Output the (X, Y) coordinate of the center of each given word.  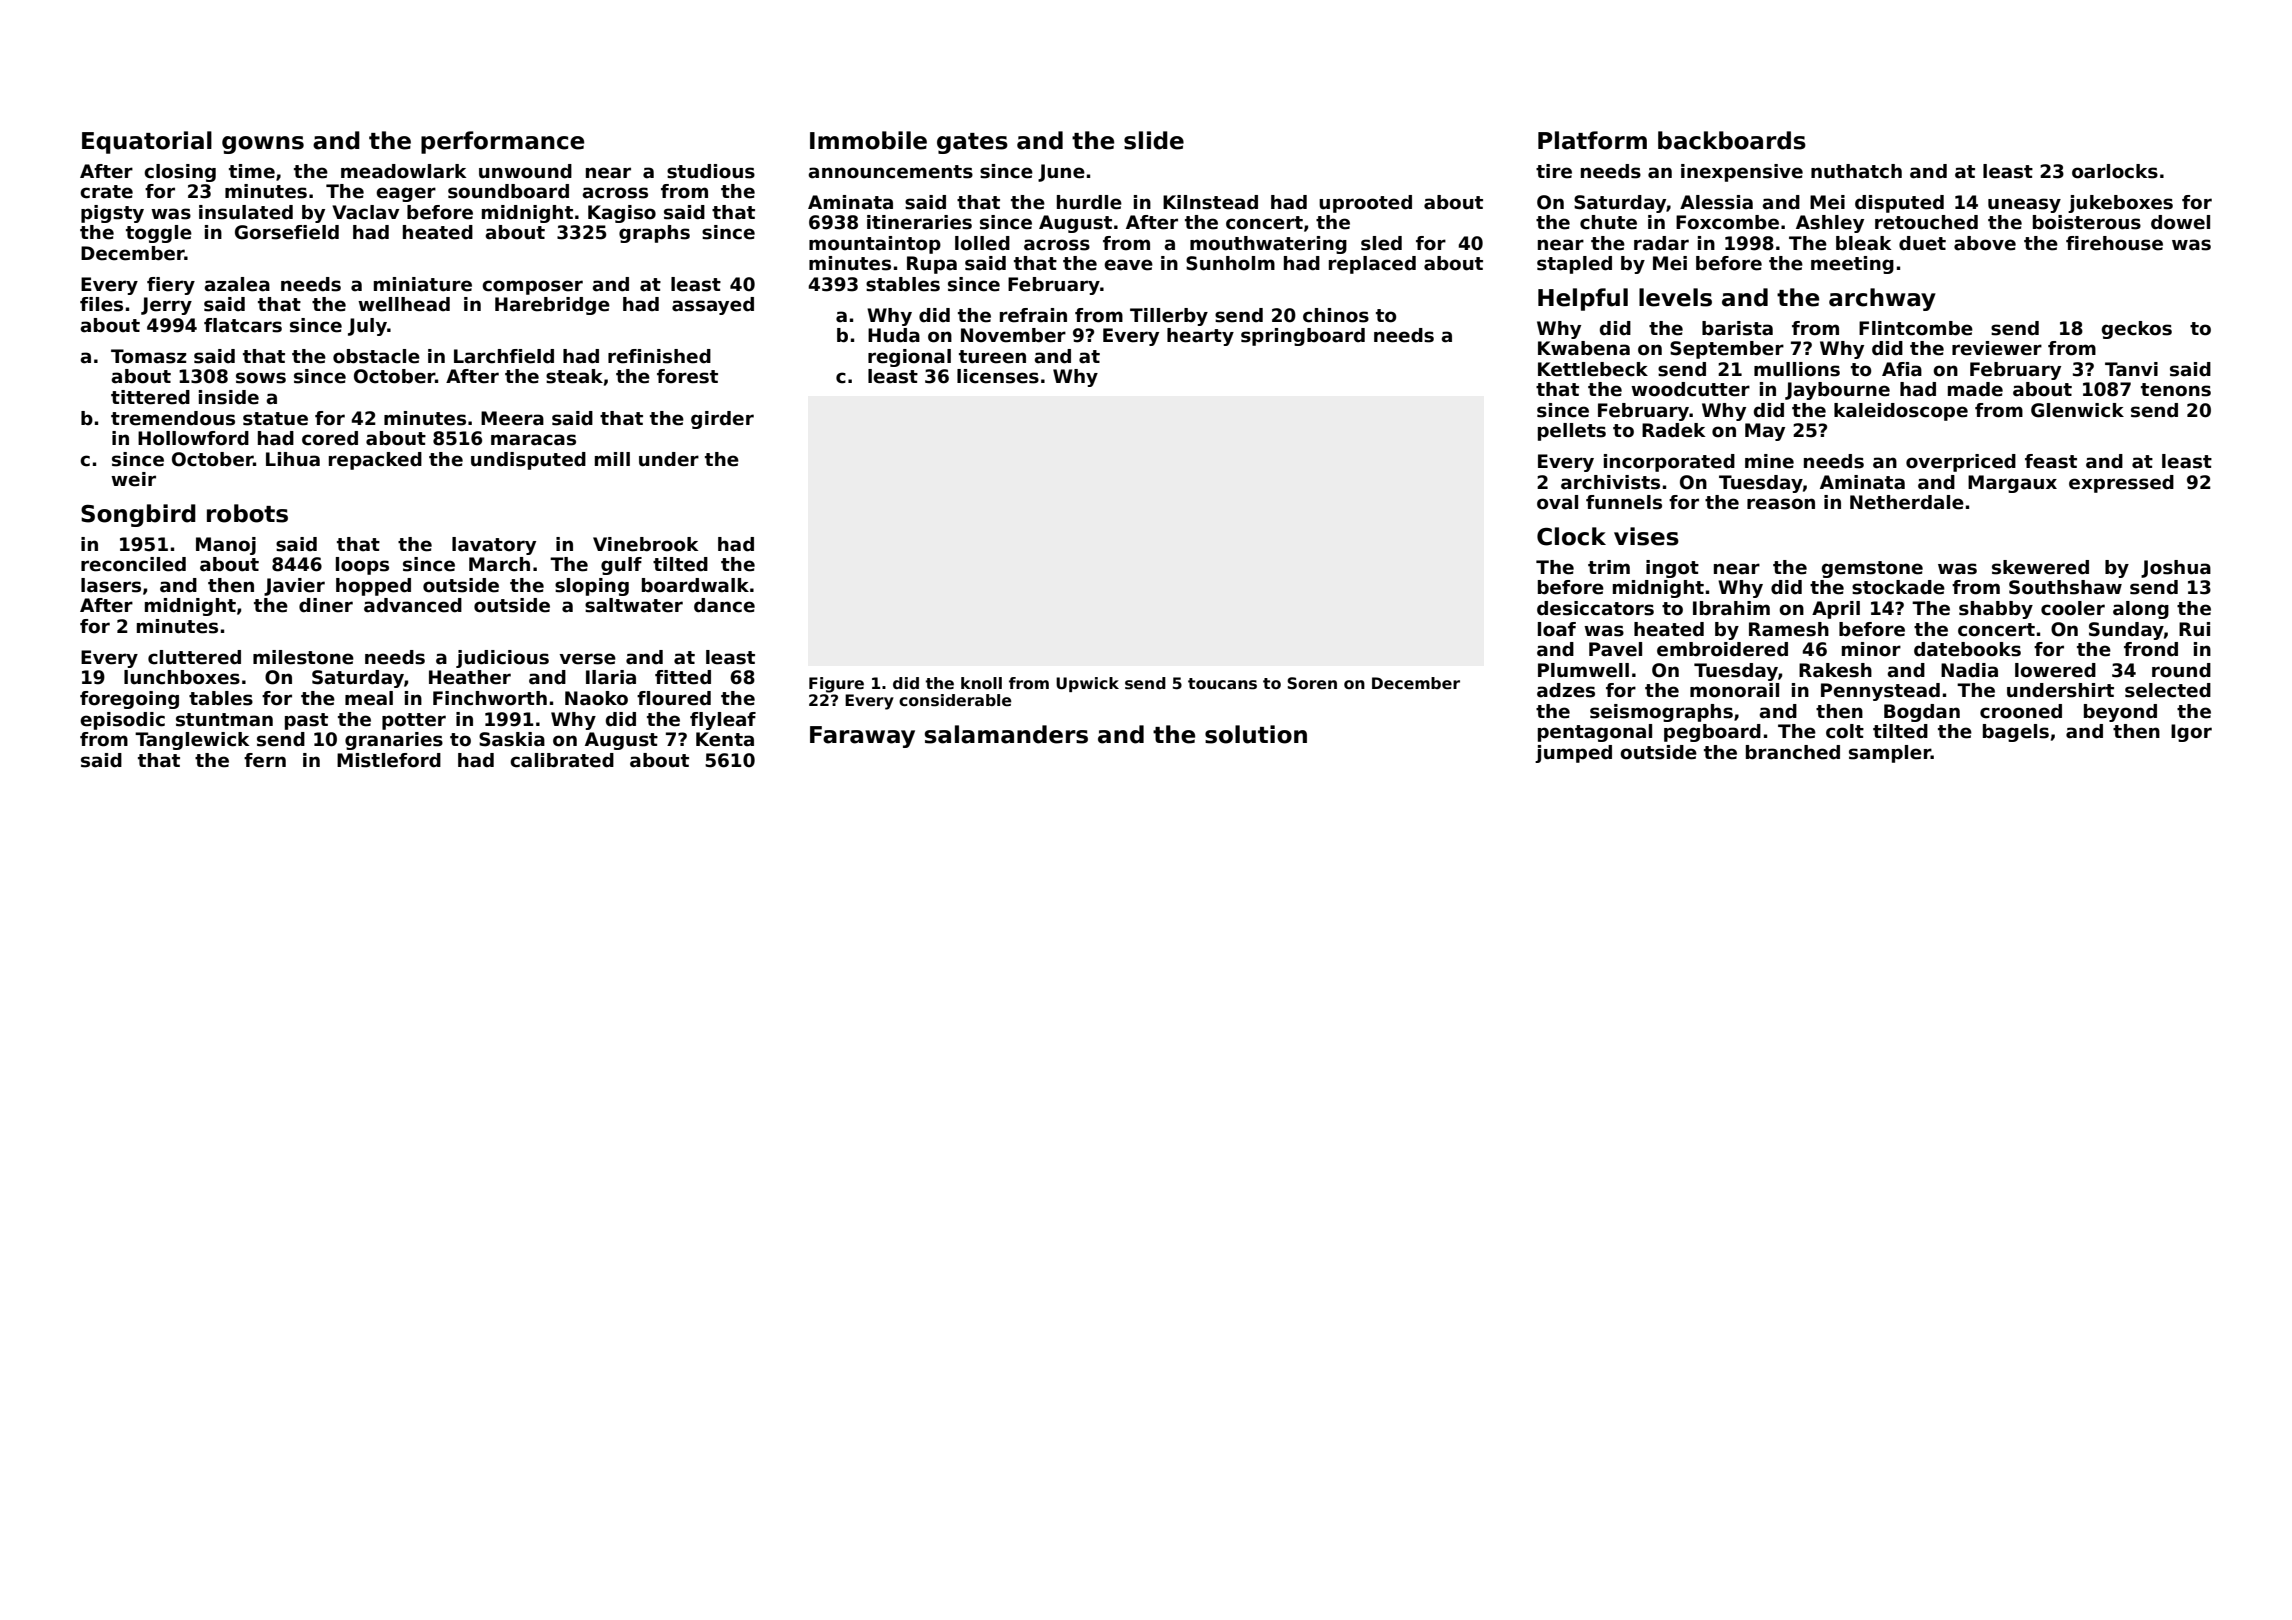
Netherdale (1907, 502)
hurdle (1089, 202)
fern (265, 760)
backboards (1732, 140)
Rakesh (1835, 670)
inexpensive (1742, 173)
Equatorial (147, 142)
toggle (159, 234)
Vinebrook (645, 544)
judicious (502, 659)
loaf (1557, 629)
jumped (1573, 754)
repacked (375, 461)
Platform (1592, 140)
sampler (1890, 754)
